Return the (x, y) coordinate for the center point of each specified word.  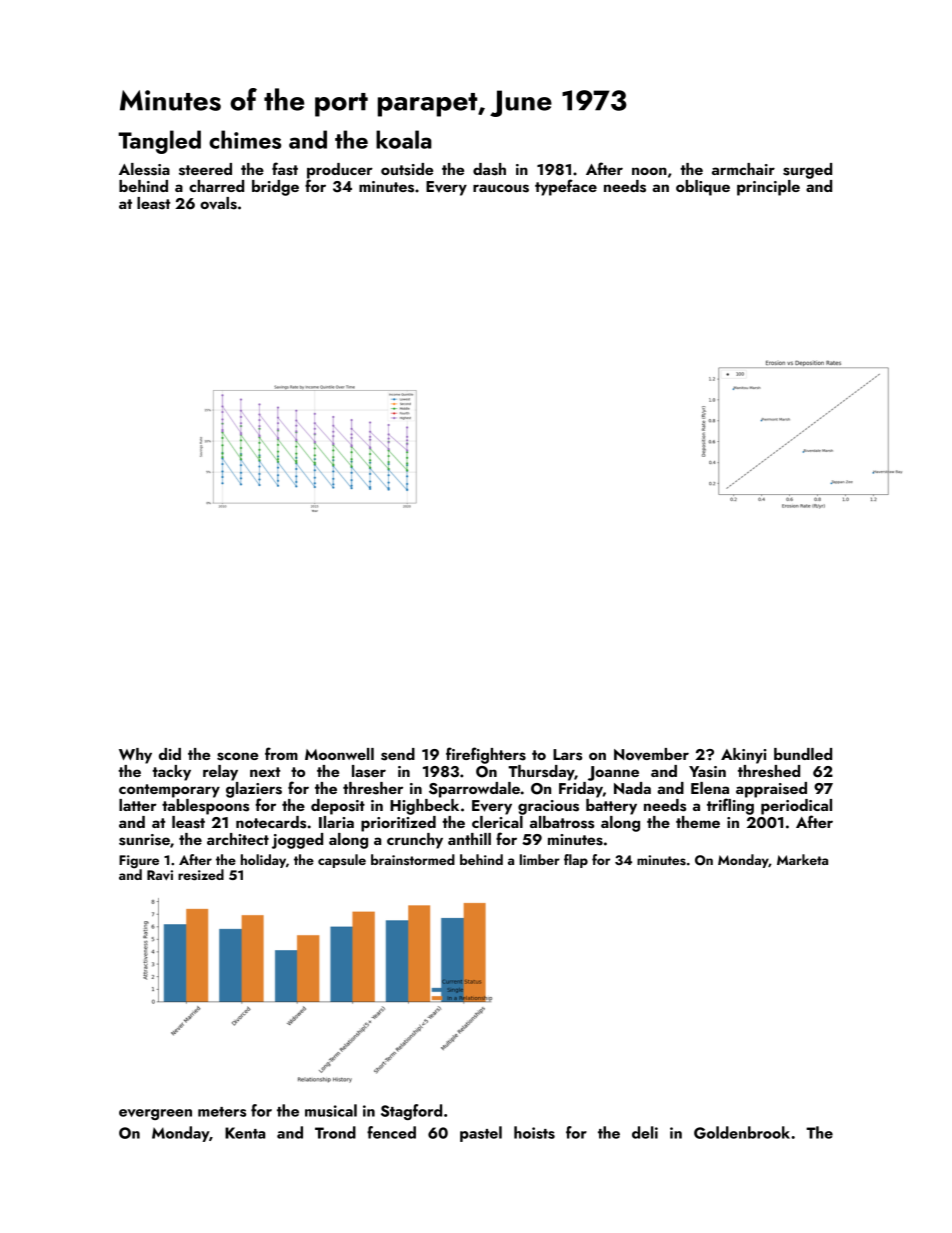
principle (768, 188)
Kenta (245, 1133)
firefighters (486, 755)
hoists (534, 1132)
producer (340, 171)
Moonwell (339, 754)
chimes (245, 139)
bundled (803, 754)
